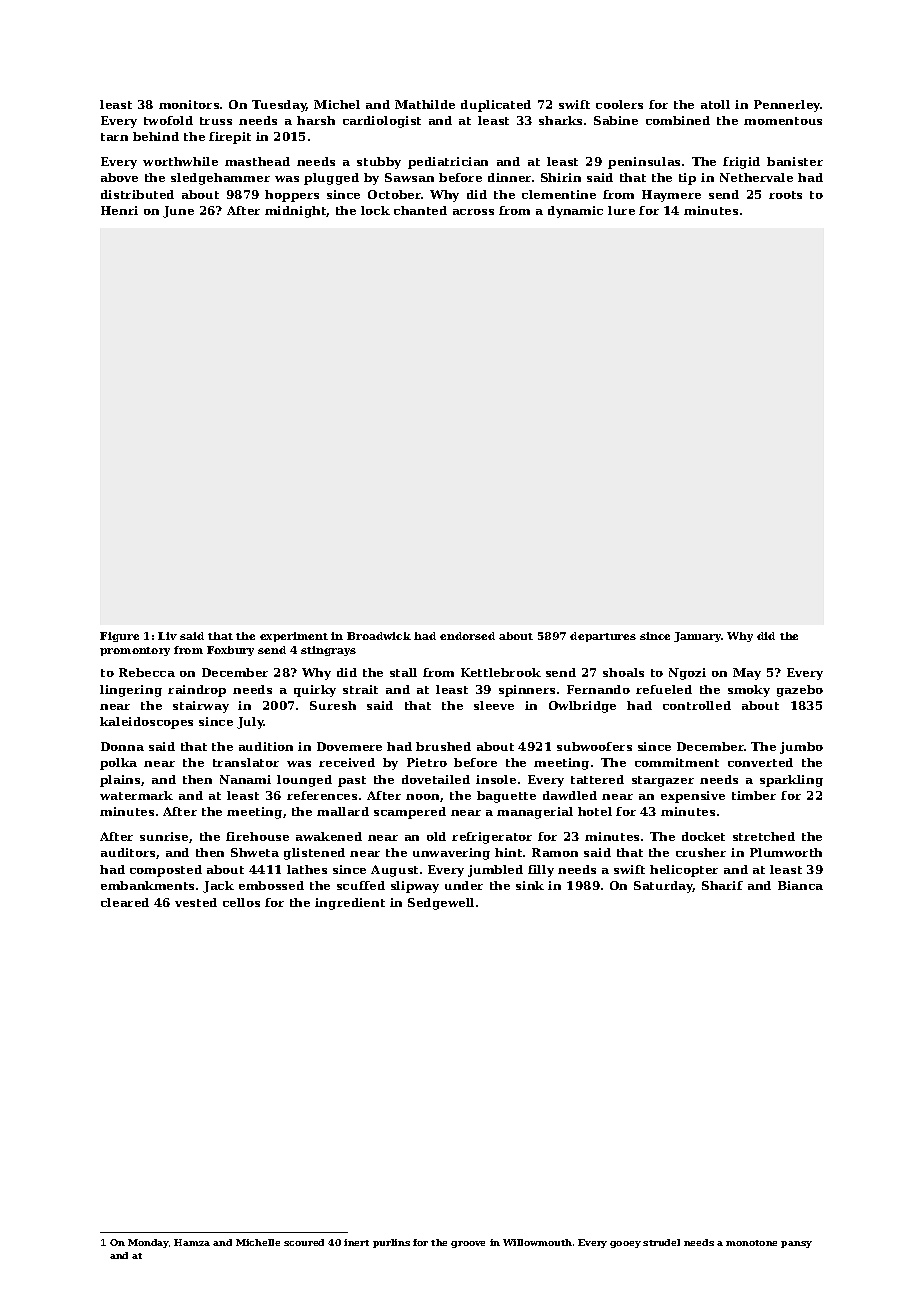 The width and height of the screenshot is (924, 1308). What do you see at coordinates (296, 212) in the screenshot?
I see `midnight` at bounding box center [296, 212].
